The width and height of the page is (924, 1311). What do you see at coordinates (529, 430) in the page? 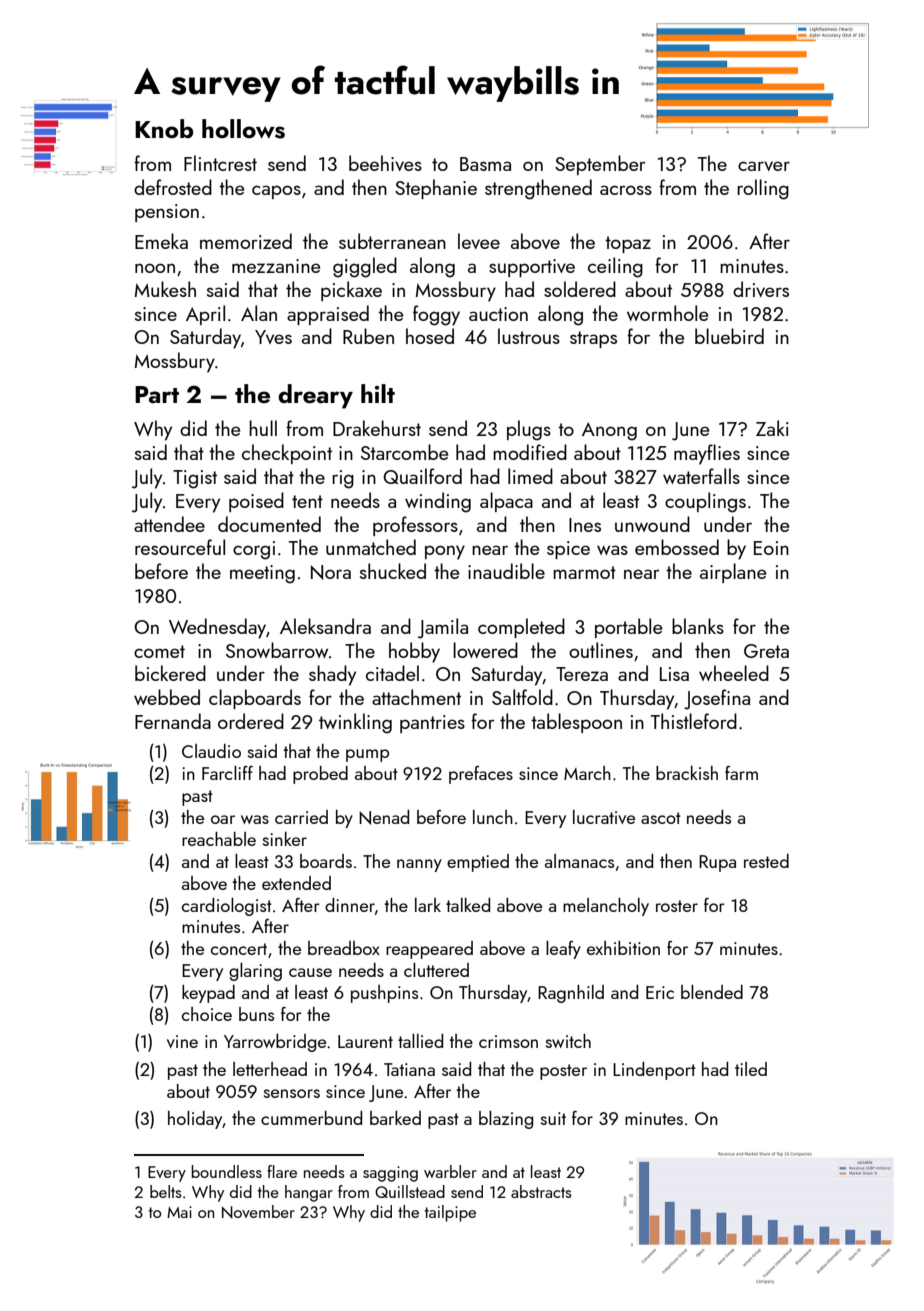
I see `plugs` at bounding box center [529, 430].
